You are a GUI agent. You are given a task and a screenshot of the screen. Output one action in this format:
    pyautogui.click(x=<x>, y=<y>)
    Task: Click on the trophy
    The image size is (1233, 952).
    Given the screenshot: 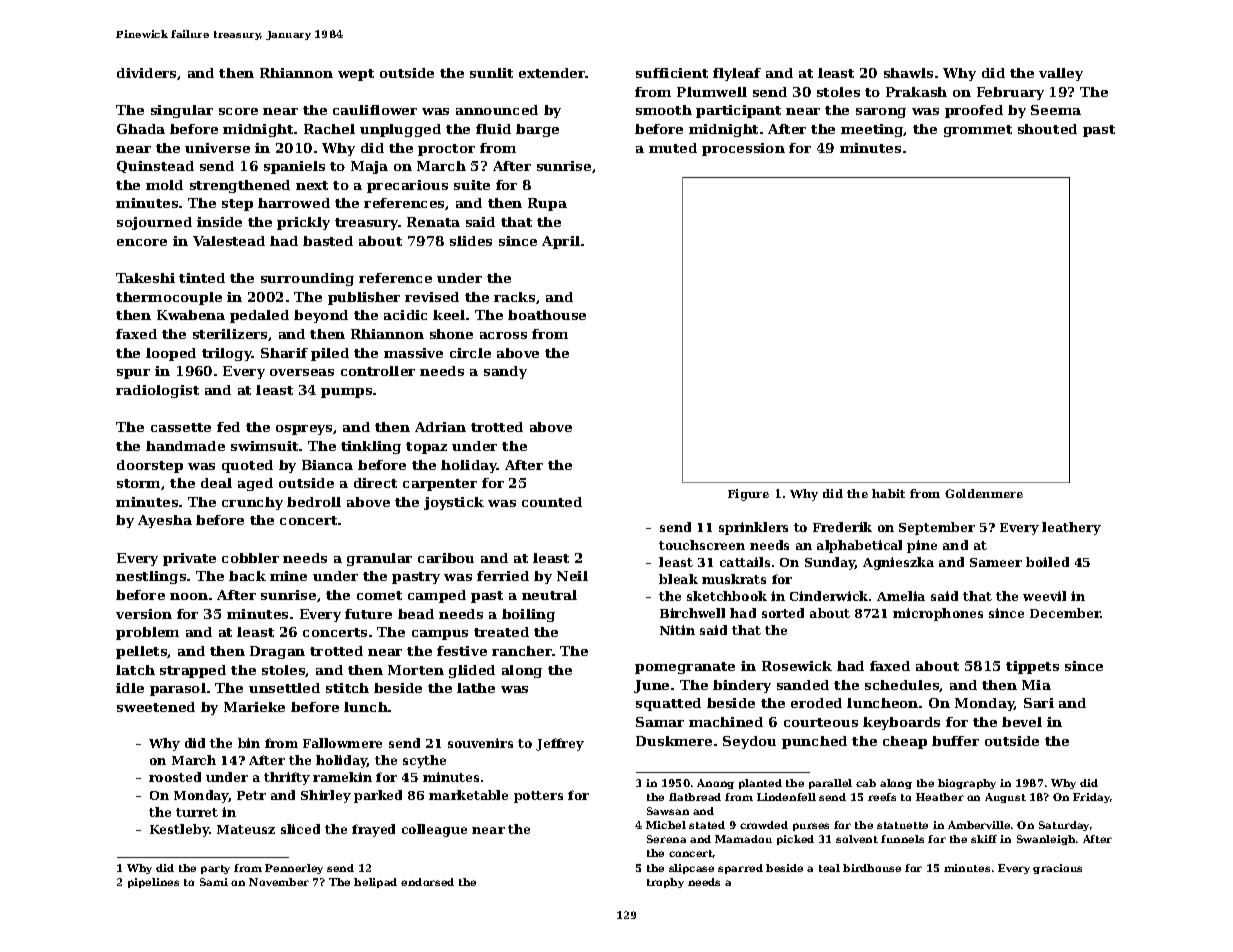 What is the action you would take?
    pyautogui.click(x=665, y=883)
